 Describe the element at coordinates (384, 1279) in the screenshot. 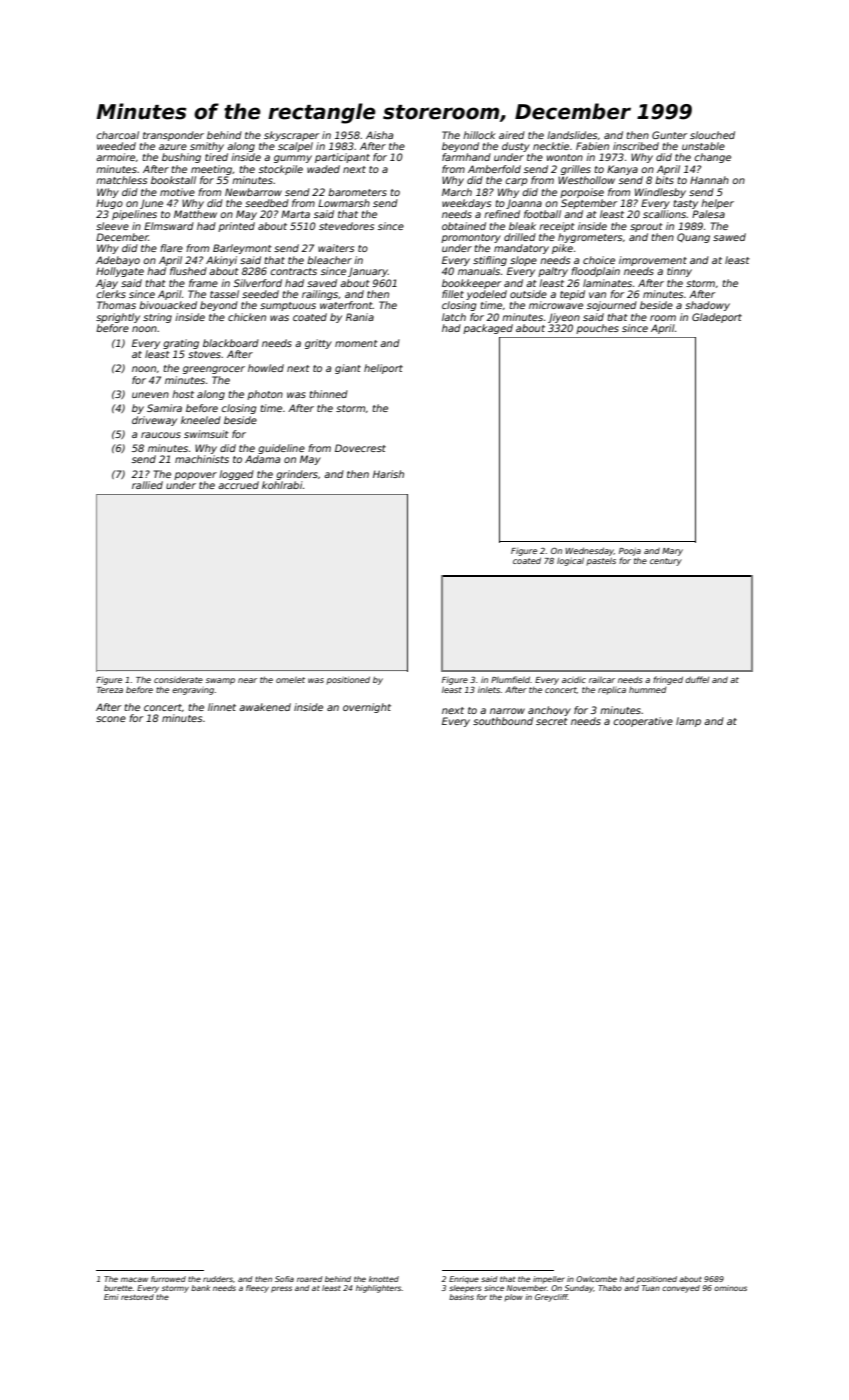

I see `knotted` at that location.
